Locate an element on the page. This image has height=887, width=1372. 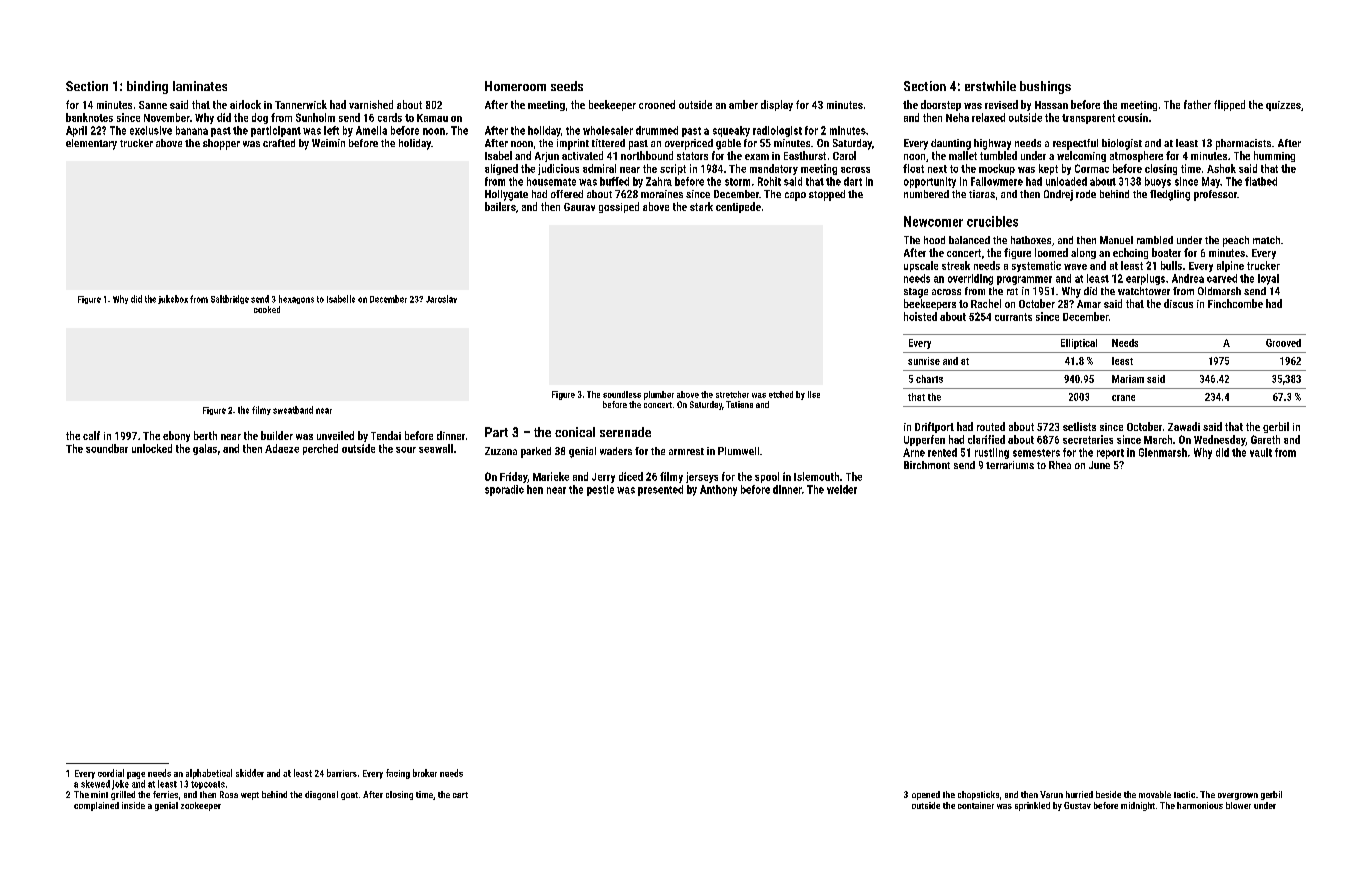
vault is located at coordinates (1261, 452).
